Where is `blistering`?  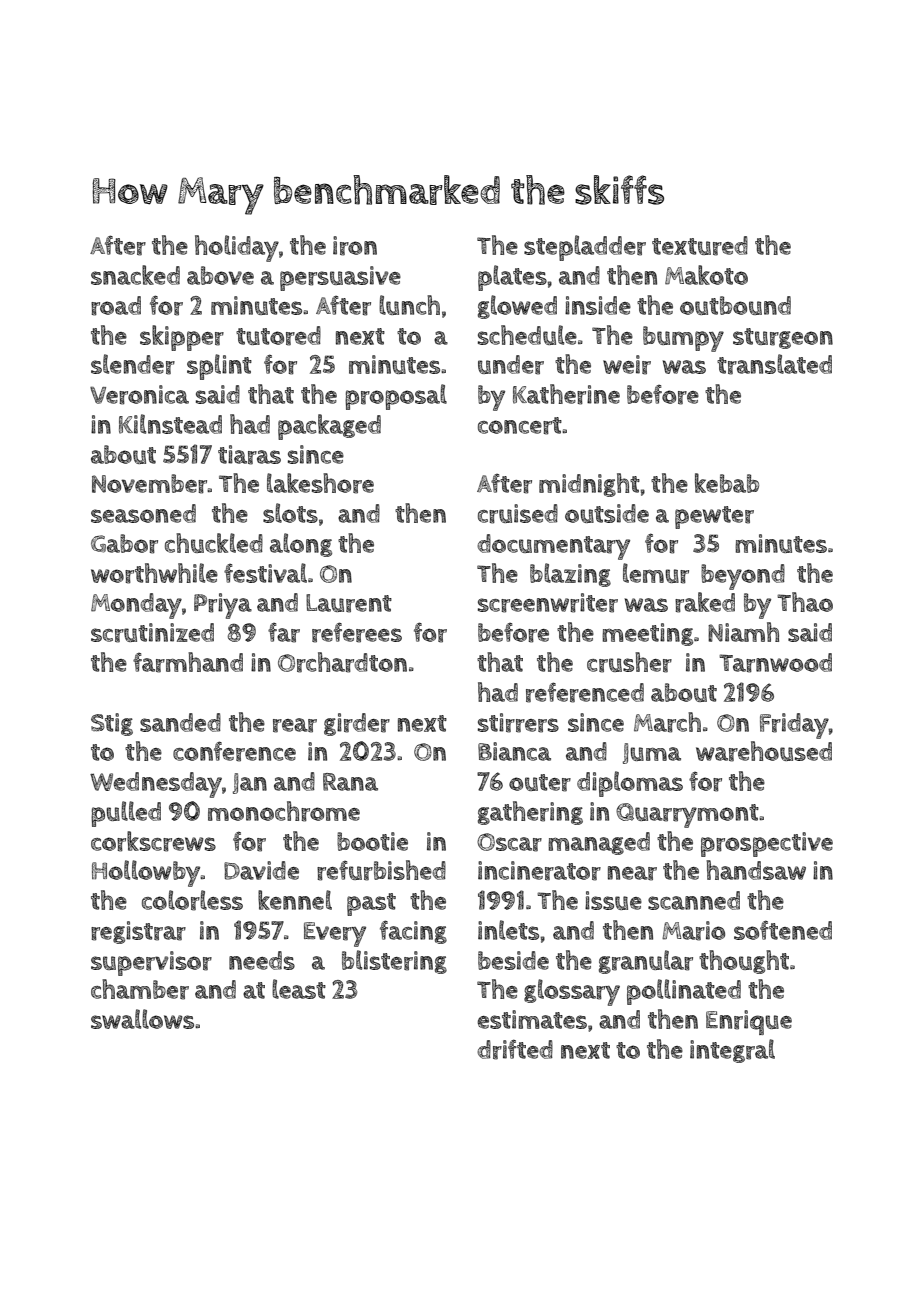 blistering is located at coordinates (394, 962).
